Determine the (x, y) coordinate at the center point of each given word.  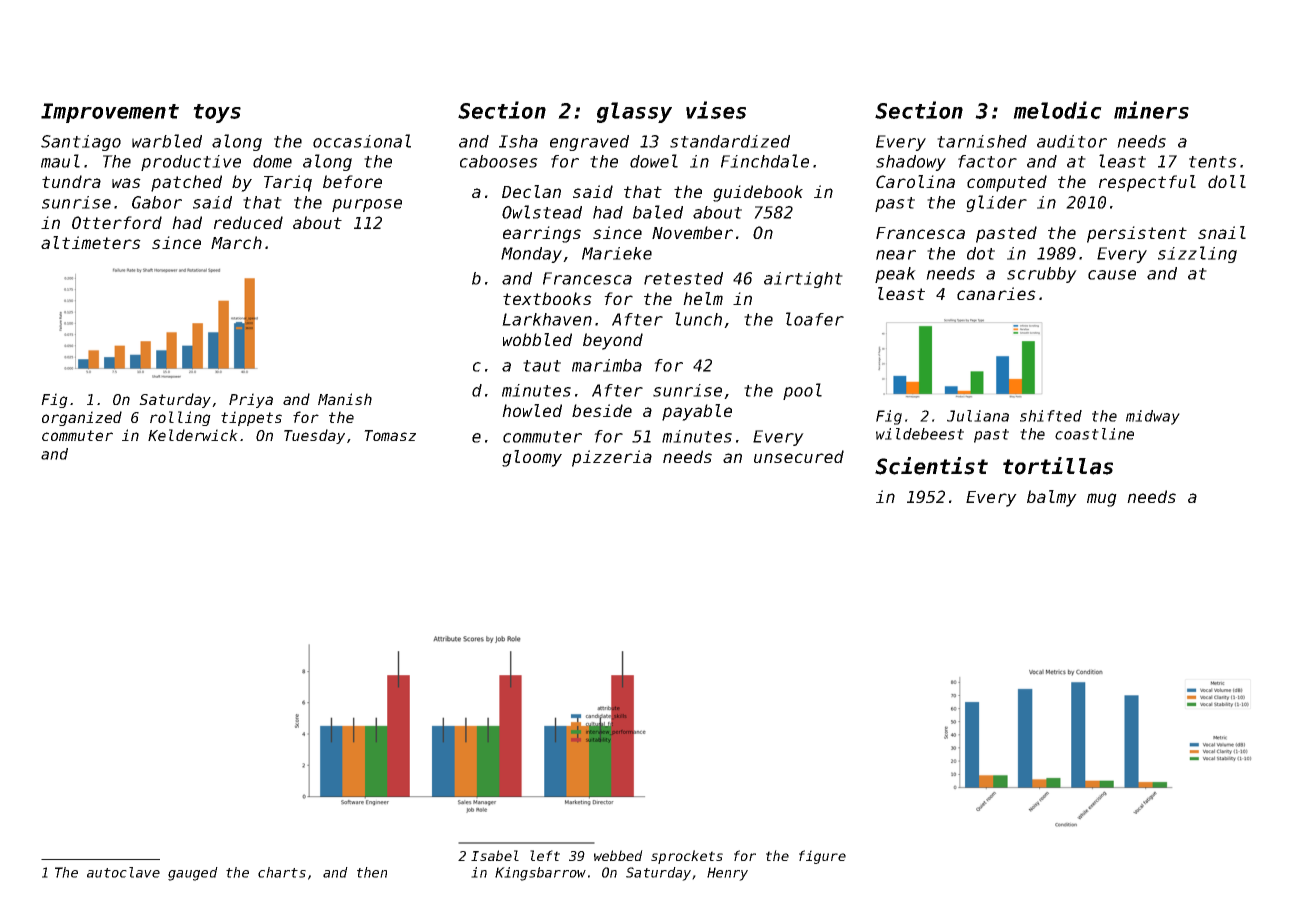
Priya (251, 400)
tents (1213, 162)
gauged (193, 874)
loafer (815, 319)
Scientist (931, 466)
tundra (71, 181)
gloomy (532, 458)
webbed (618, 855)
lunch (698, 319)
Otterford (117, 222)
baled (658, 212)
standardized (730, 141)
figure (822, 857)
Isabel (495, 855)
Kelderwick (193, 435)
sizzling (1197, 254)
